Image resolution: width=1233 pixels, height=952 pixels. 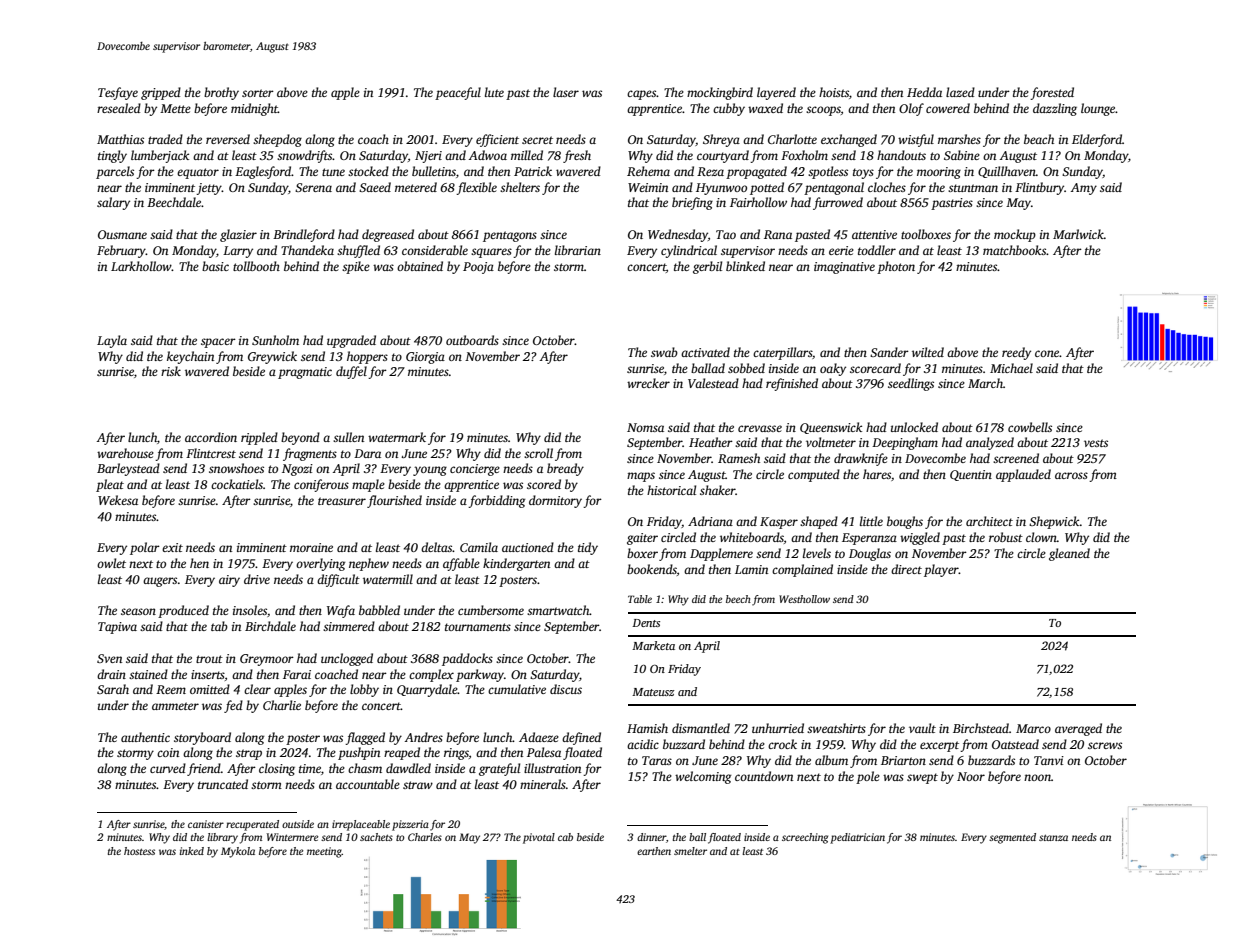 What do you see at coordinates (1012, 838) in the screenshot?
I see `segmented` at bounding box center [1012, 838].
